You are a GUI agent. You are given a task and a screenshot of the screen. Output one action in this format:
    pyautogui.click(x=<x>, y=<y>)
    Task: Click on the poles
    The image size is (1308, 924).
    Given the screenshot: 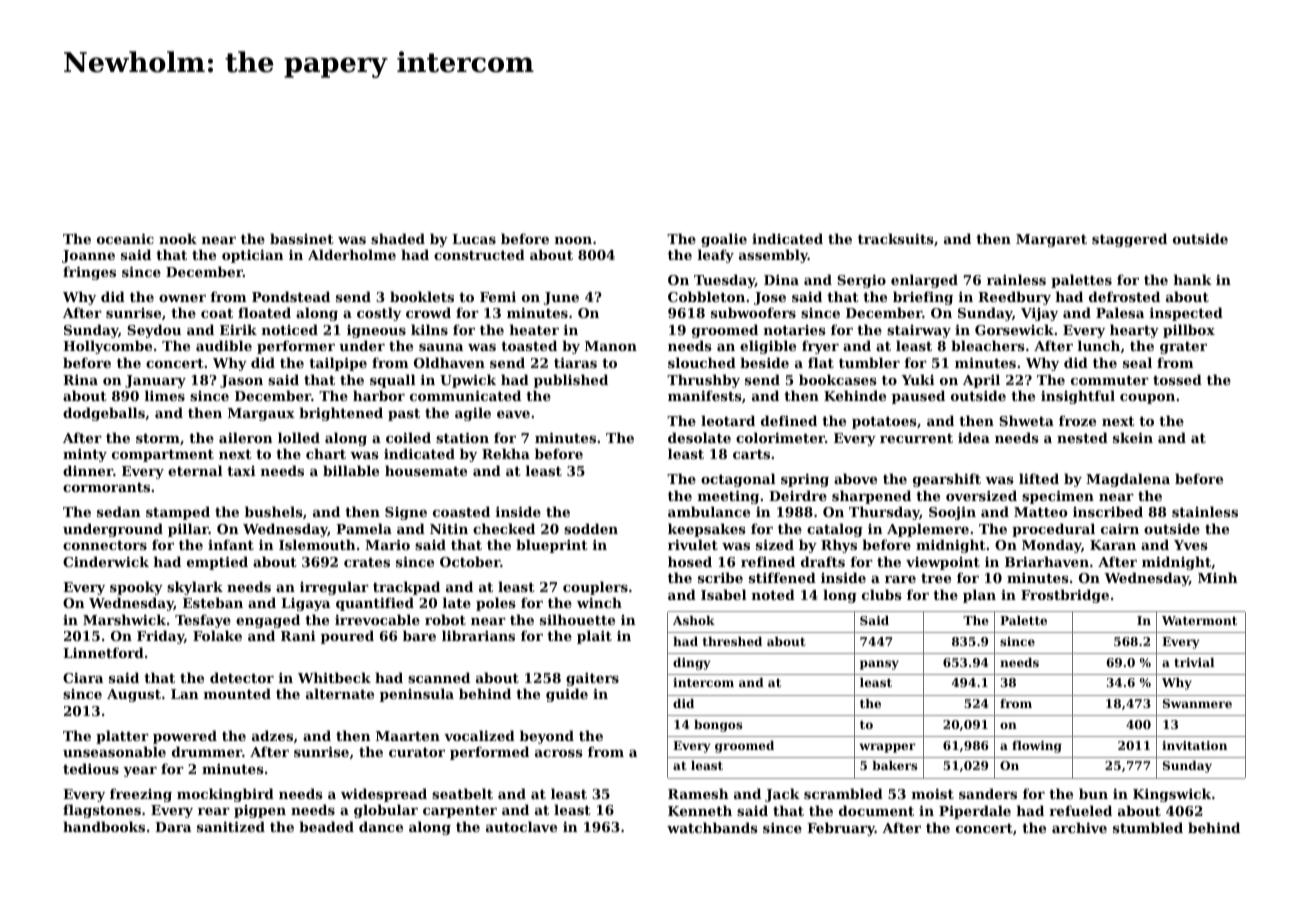 What is the action you would take?
    pyautogui.click(x=496, y=604)
